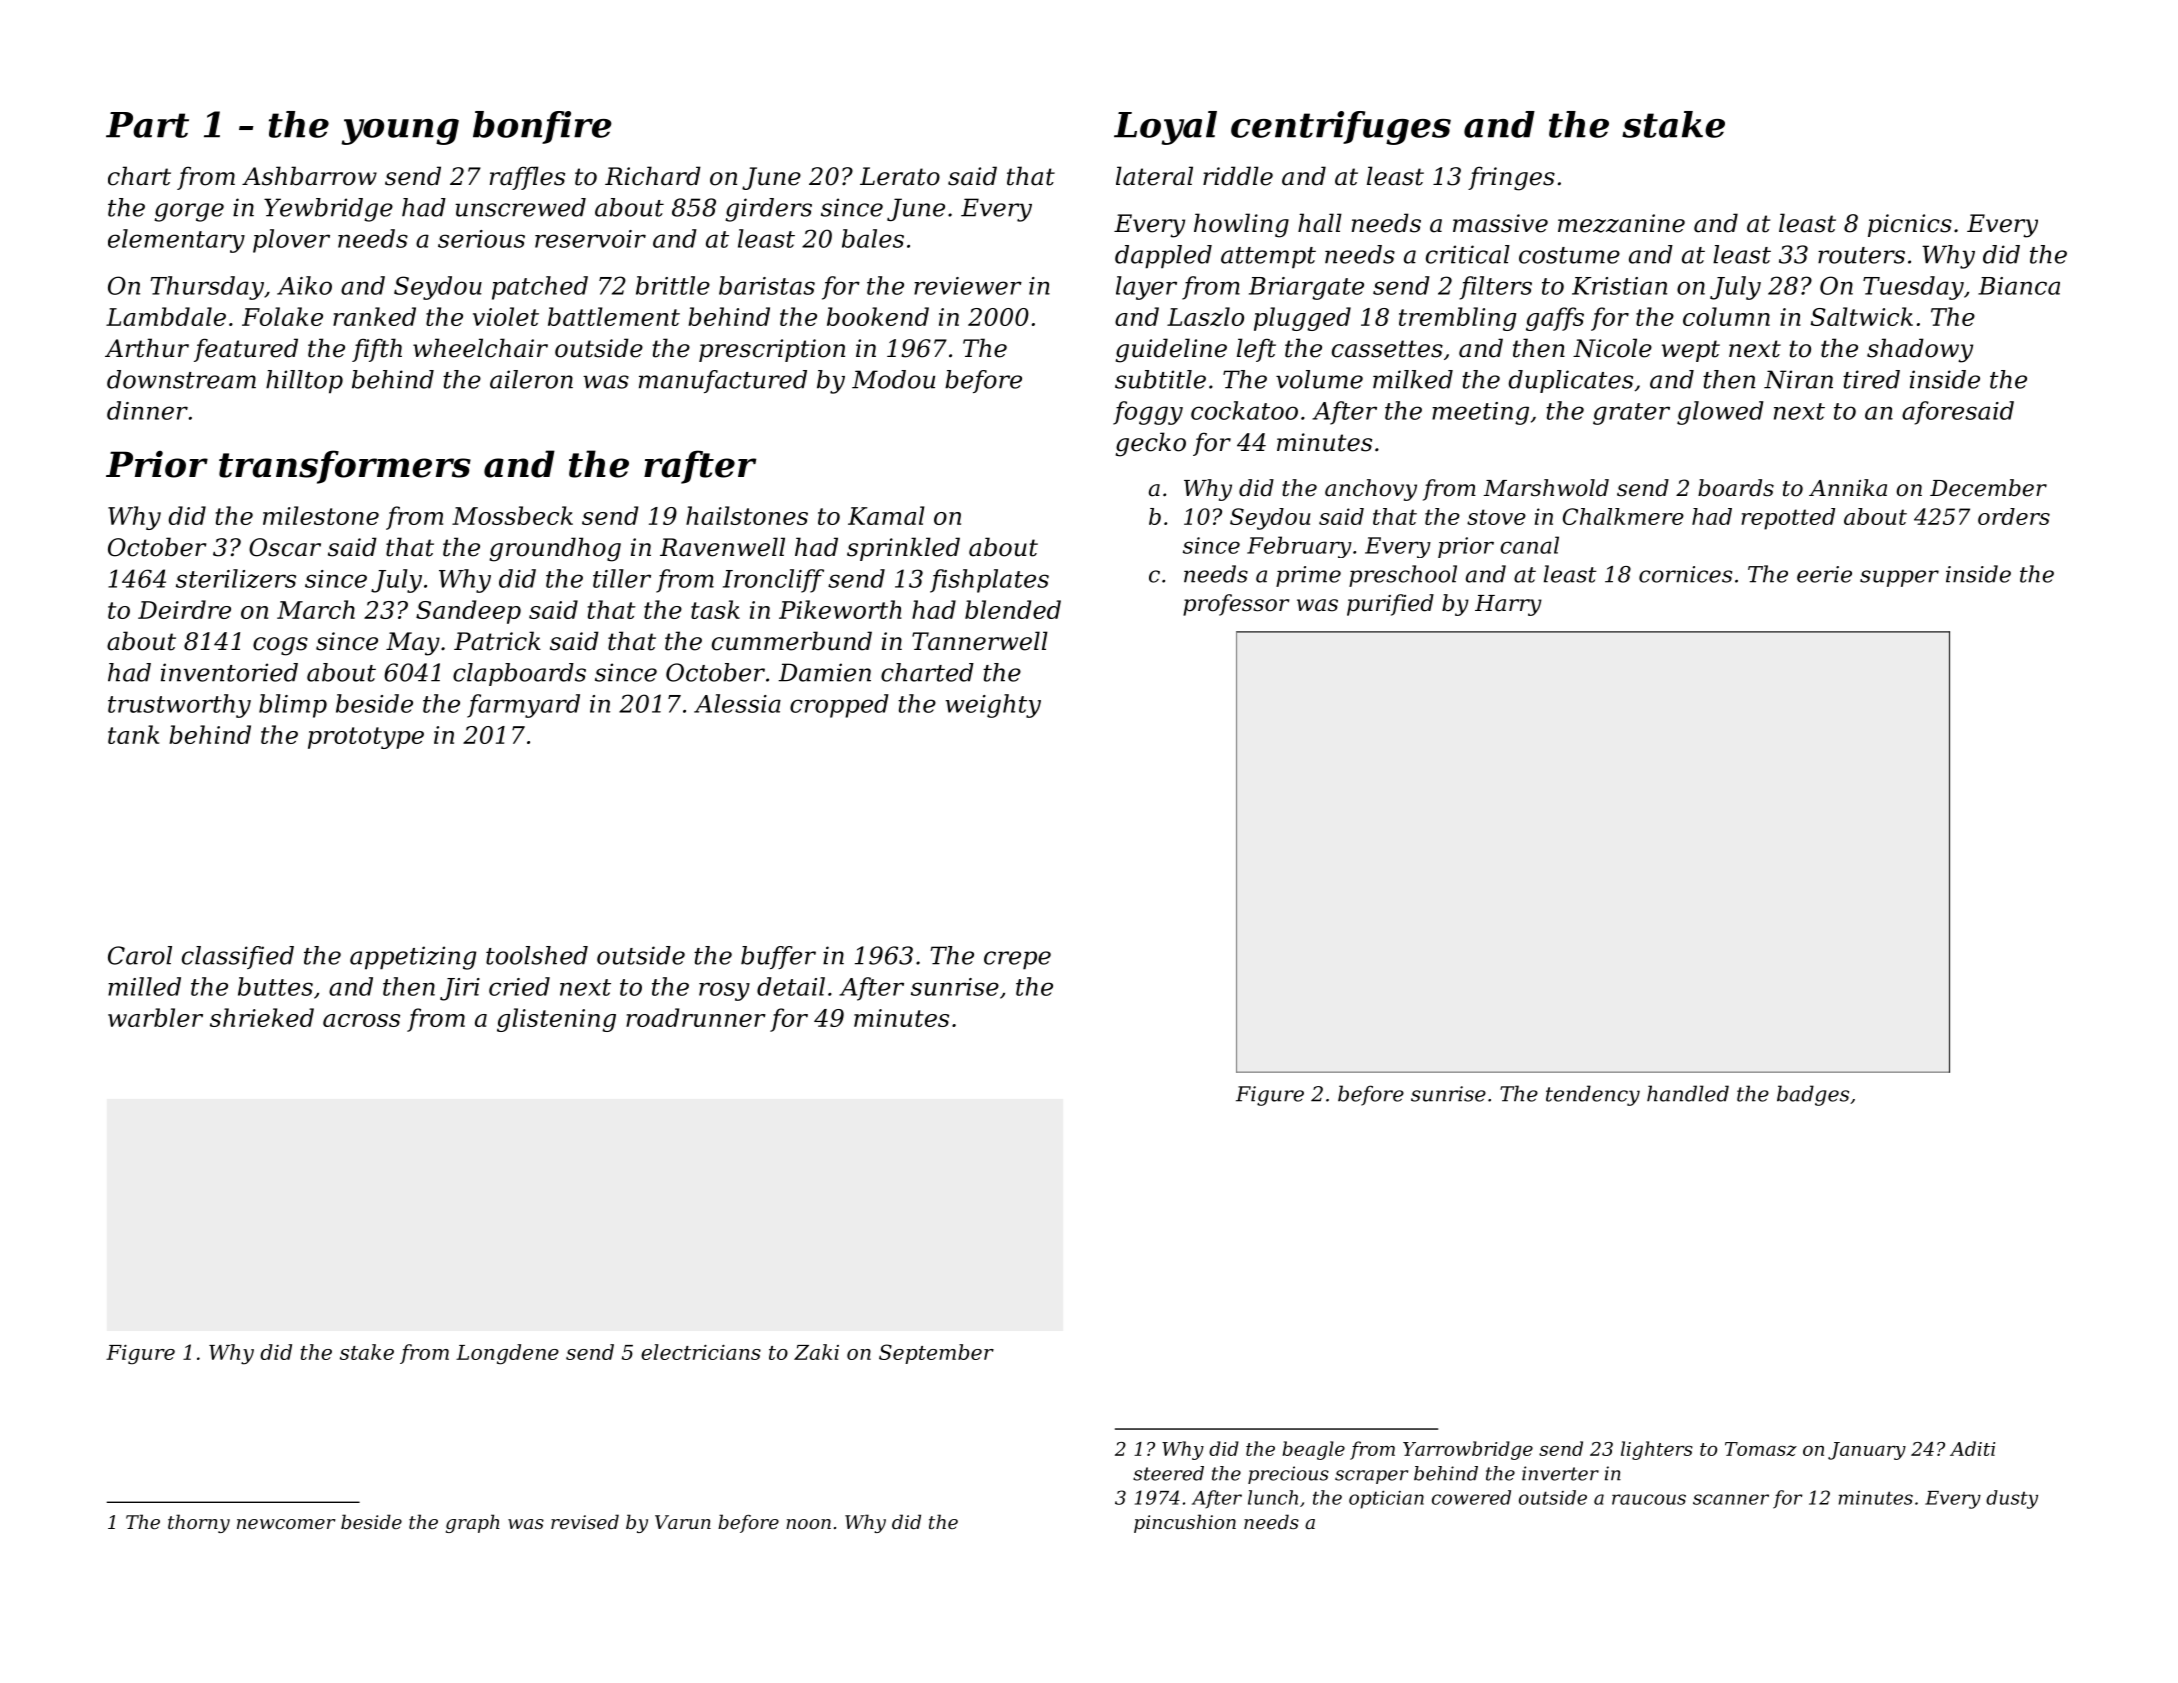 This image has width=2178, height=1683. Describe the element at coordinates (1813, 1095) in the image. I see `badges` at that location.
